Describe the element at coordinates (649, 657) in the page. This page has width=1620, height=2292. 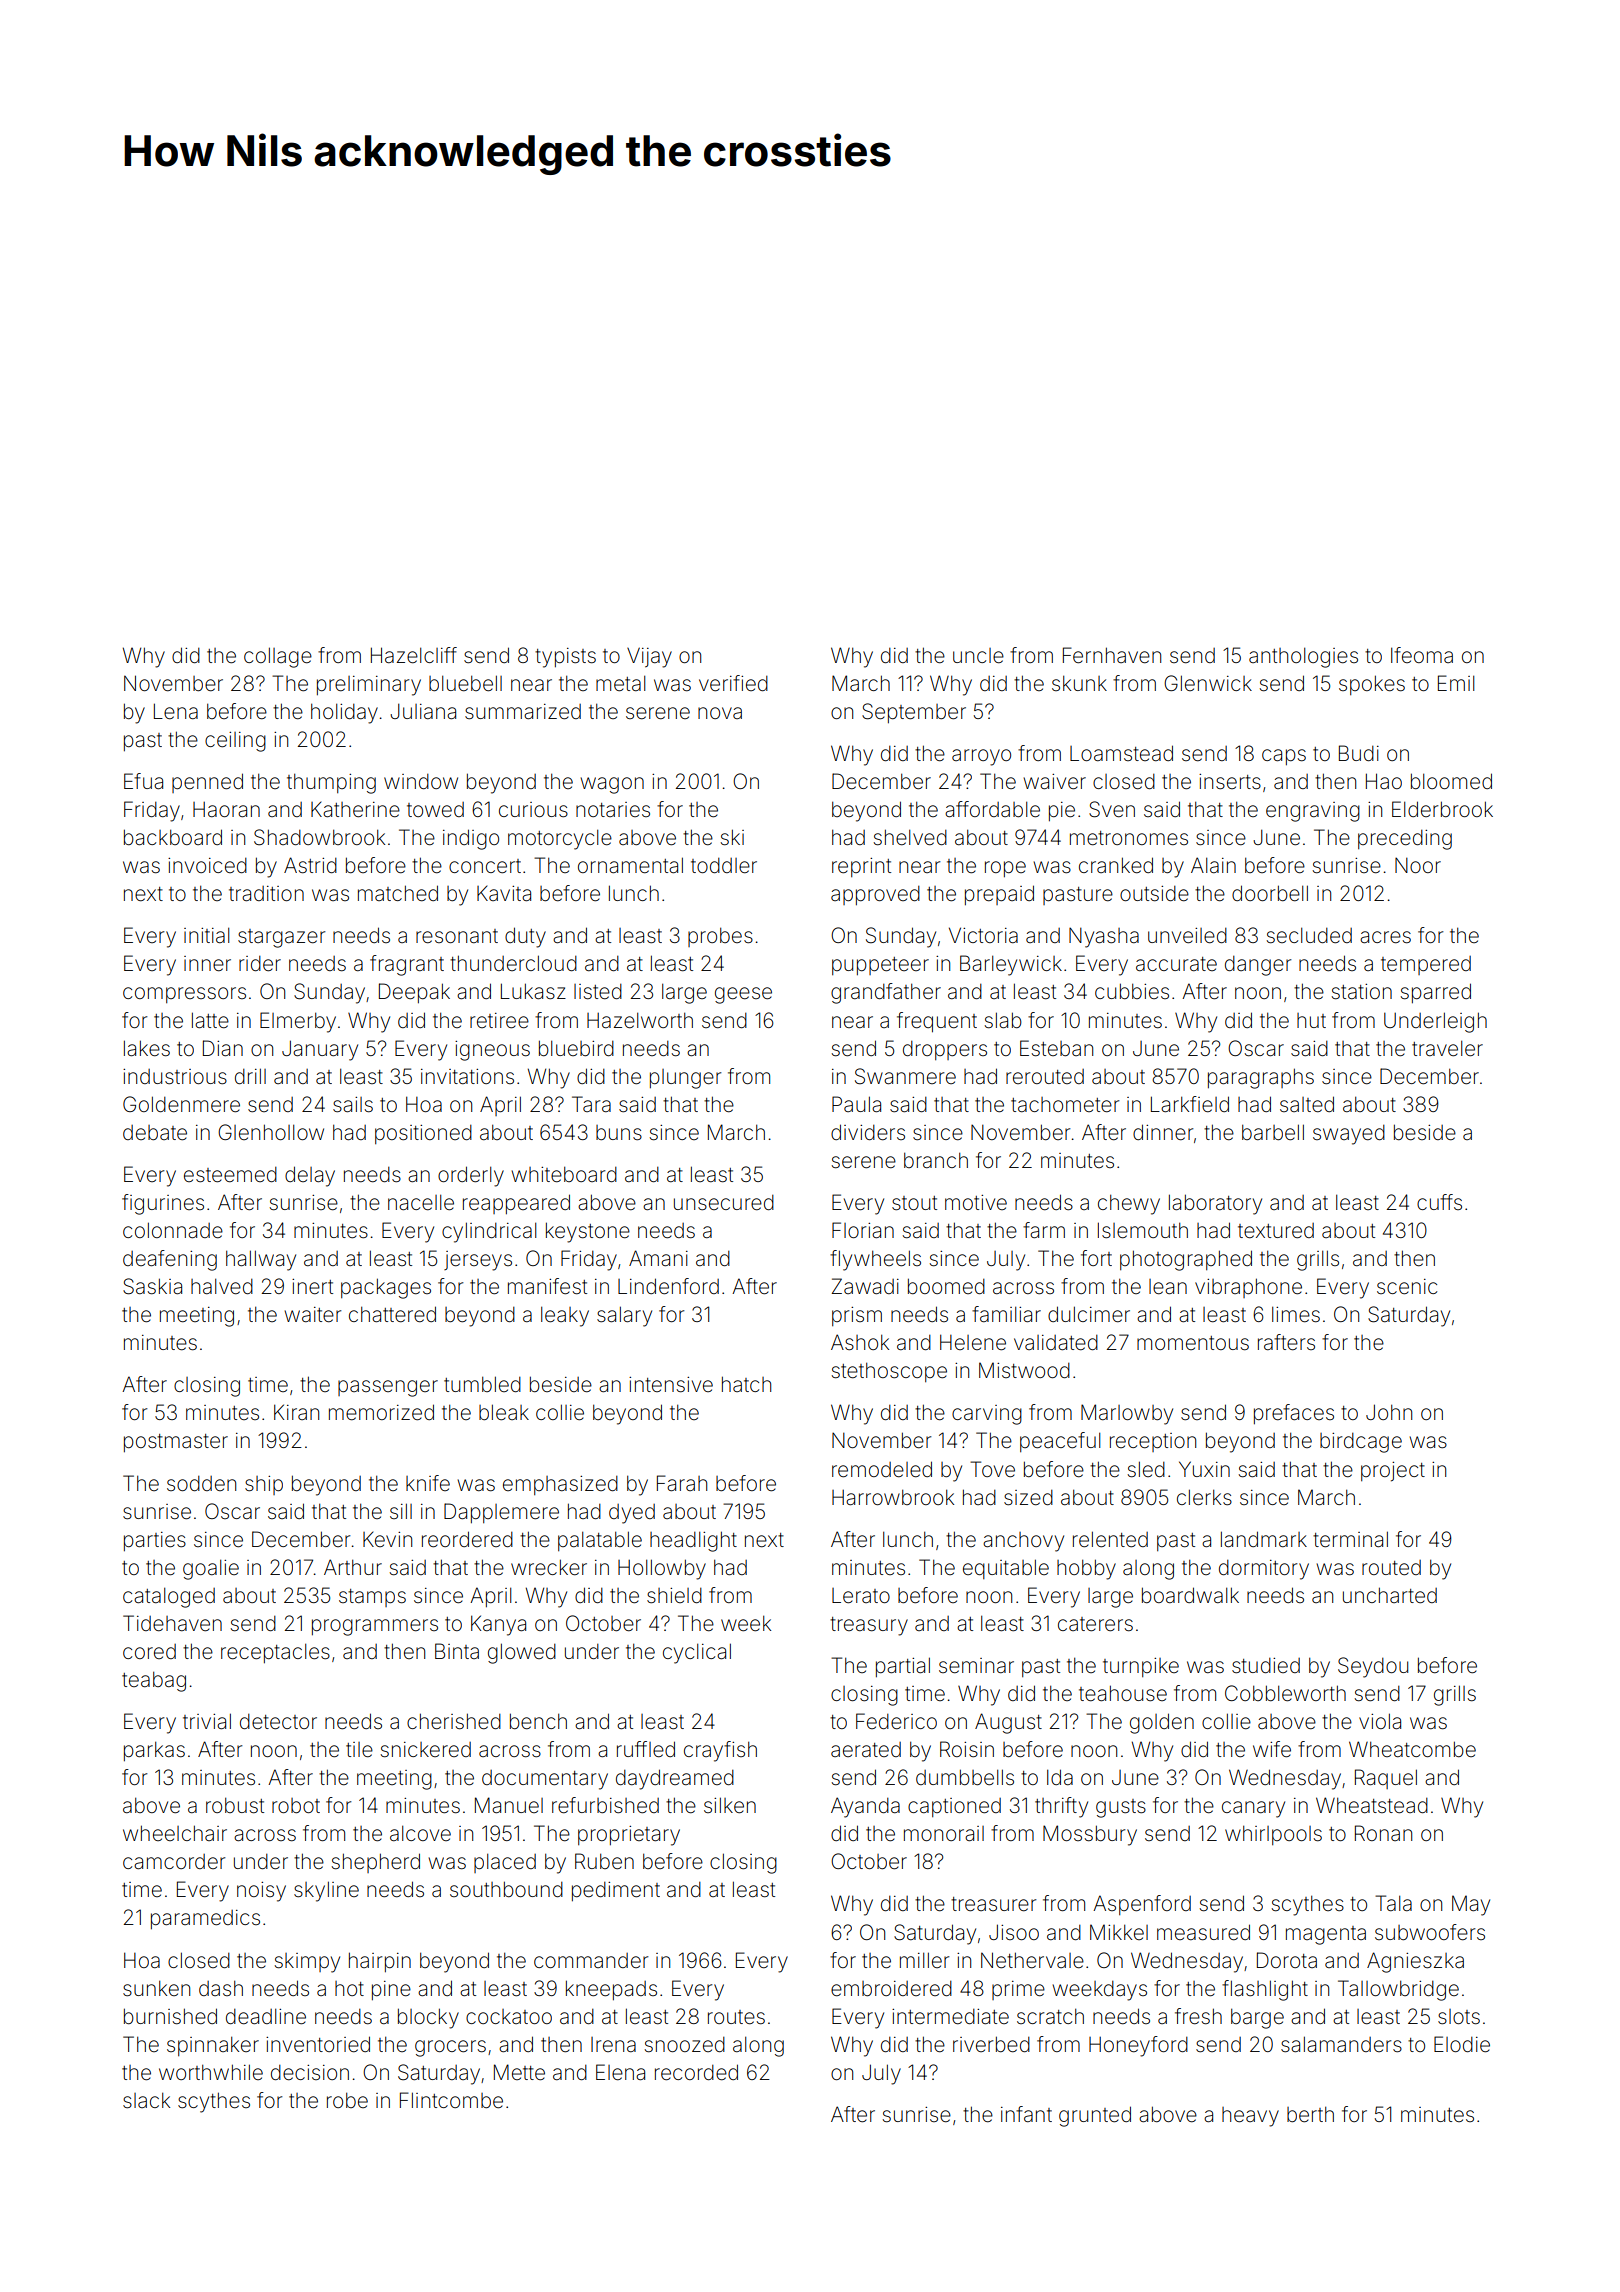
I see `Vijay` at that location.
